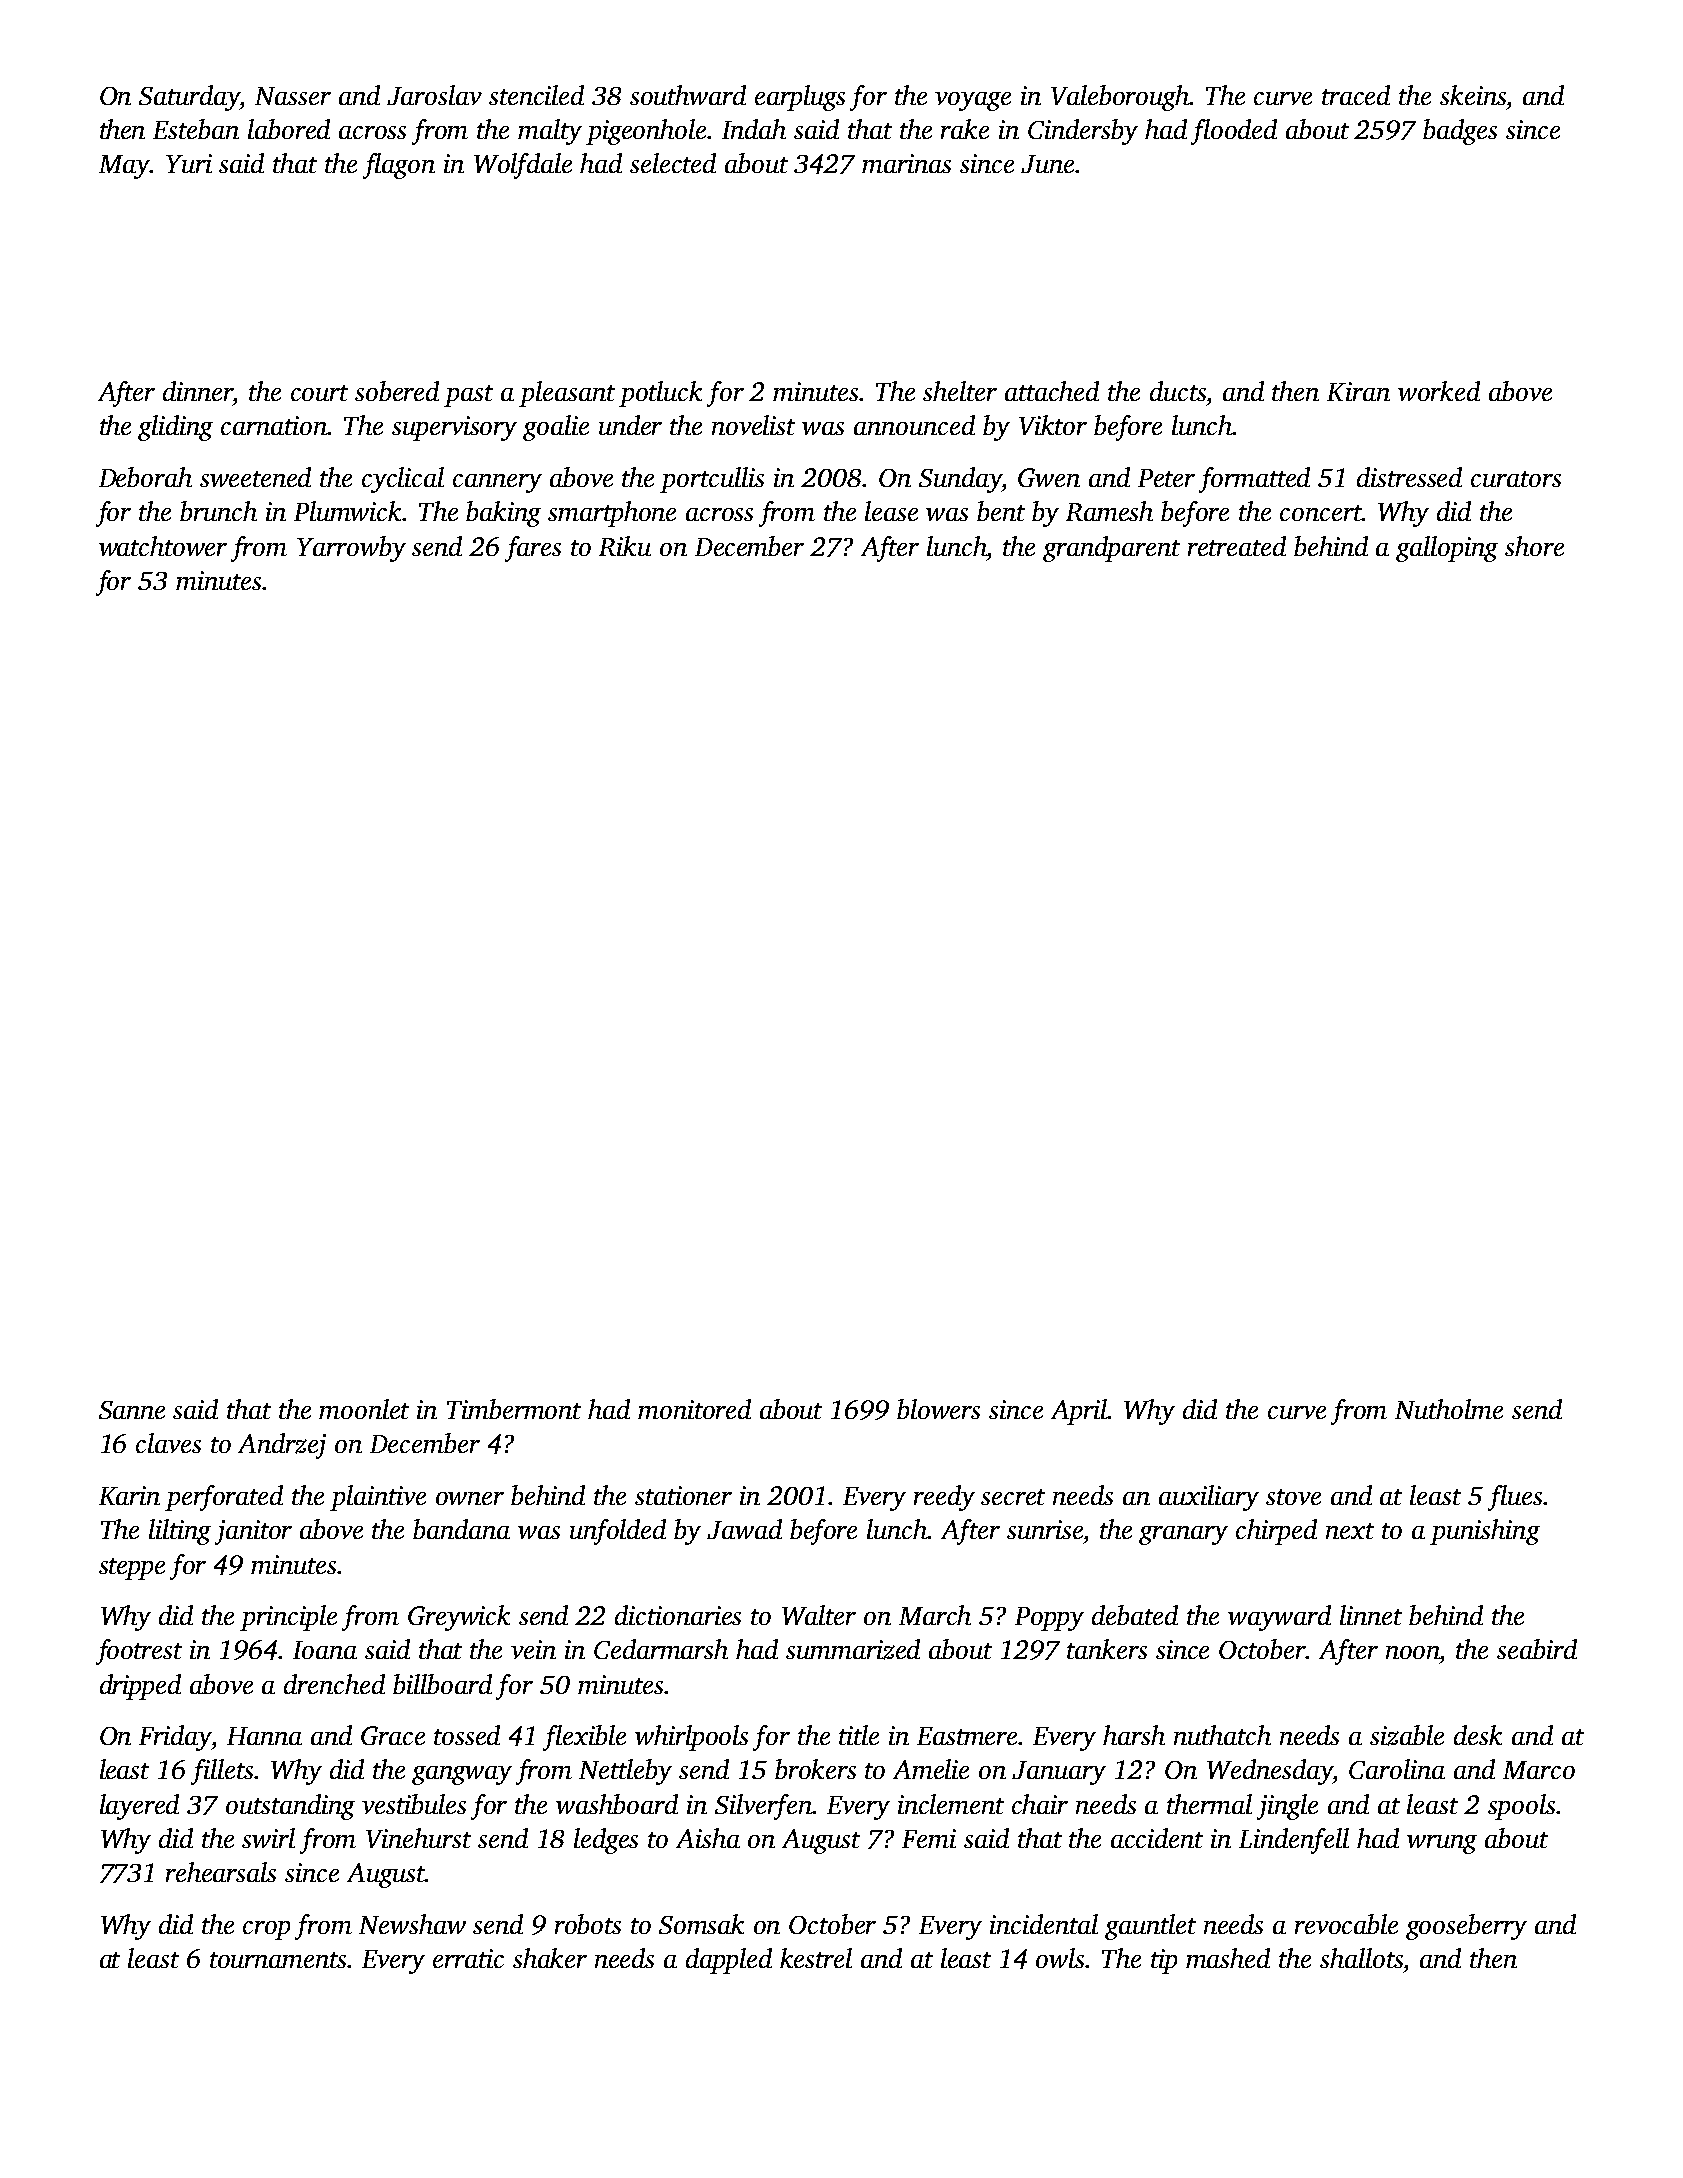  What do you see at coordinates (163, 546) in the screenshot?
I see `watchtower` at bounding box center [163, 546].
